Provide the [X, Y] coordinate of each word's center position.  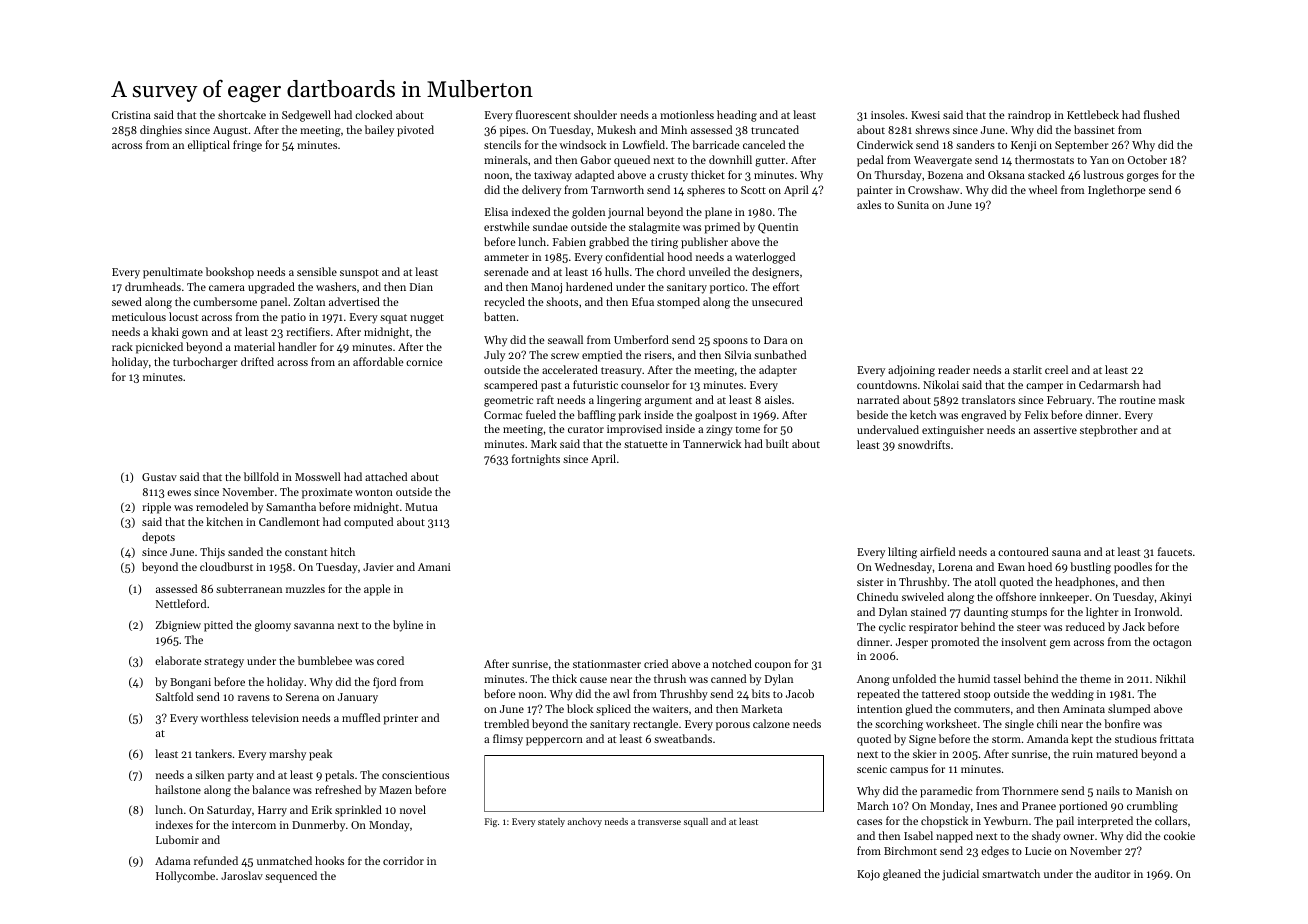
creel [1056, 369]
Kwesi [925, 115]
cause [593, 680]
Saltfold [174, 696]
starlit [1027, 369]
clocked [373, 114]
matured [1117, 753]
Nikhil [1171, 678]
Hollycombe [185, 877]
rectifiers [308, 331]
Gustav [159, 477]
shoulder [595, 114]
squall [696, 822]
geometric [508, 401]
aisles [778, 399]
